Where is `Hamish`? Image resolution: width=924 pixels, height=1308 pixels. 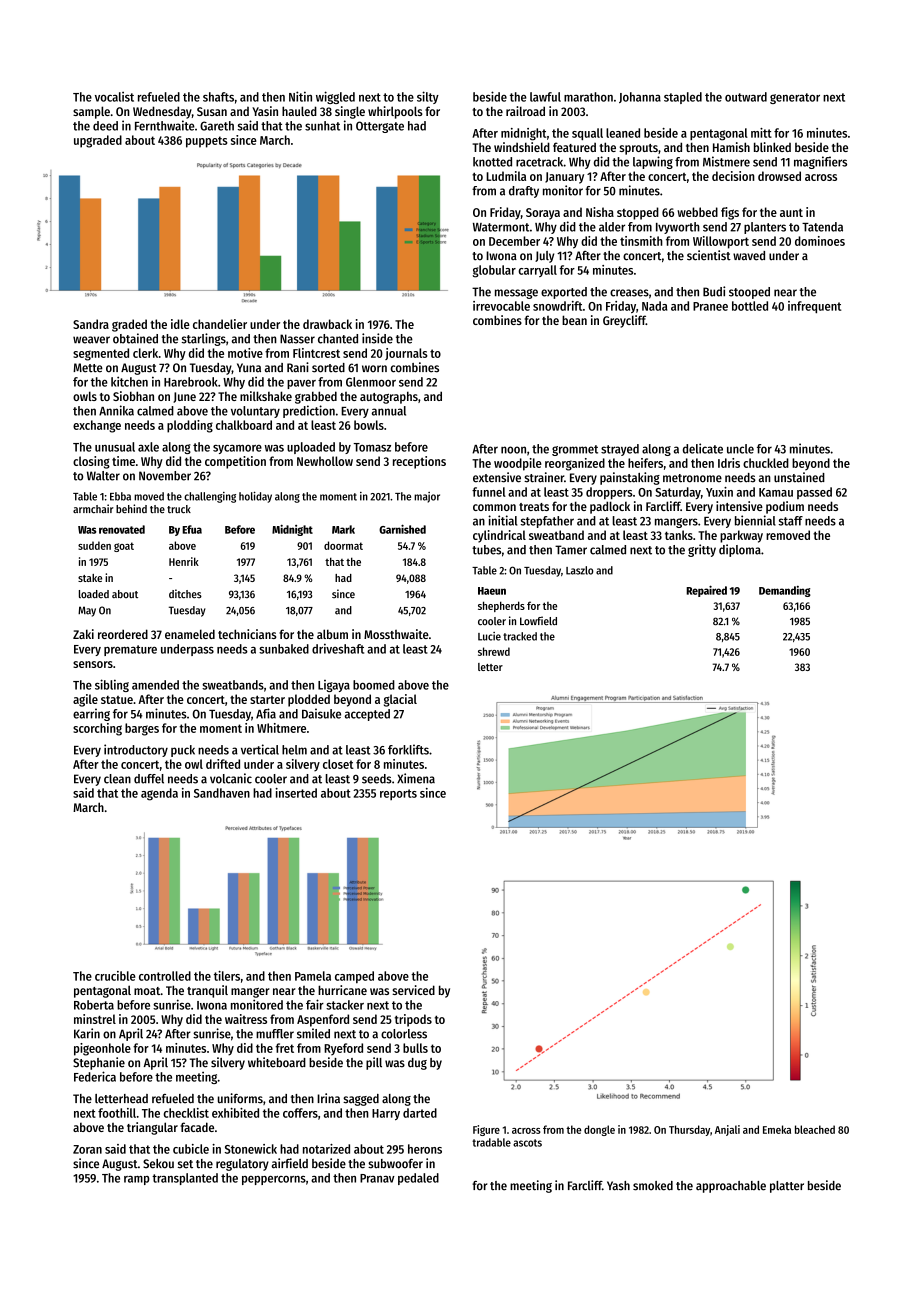 Hamish is located at coordinates (731, 147).
